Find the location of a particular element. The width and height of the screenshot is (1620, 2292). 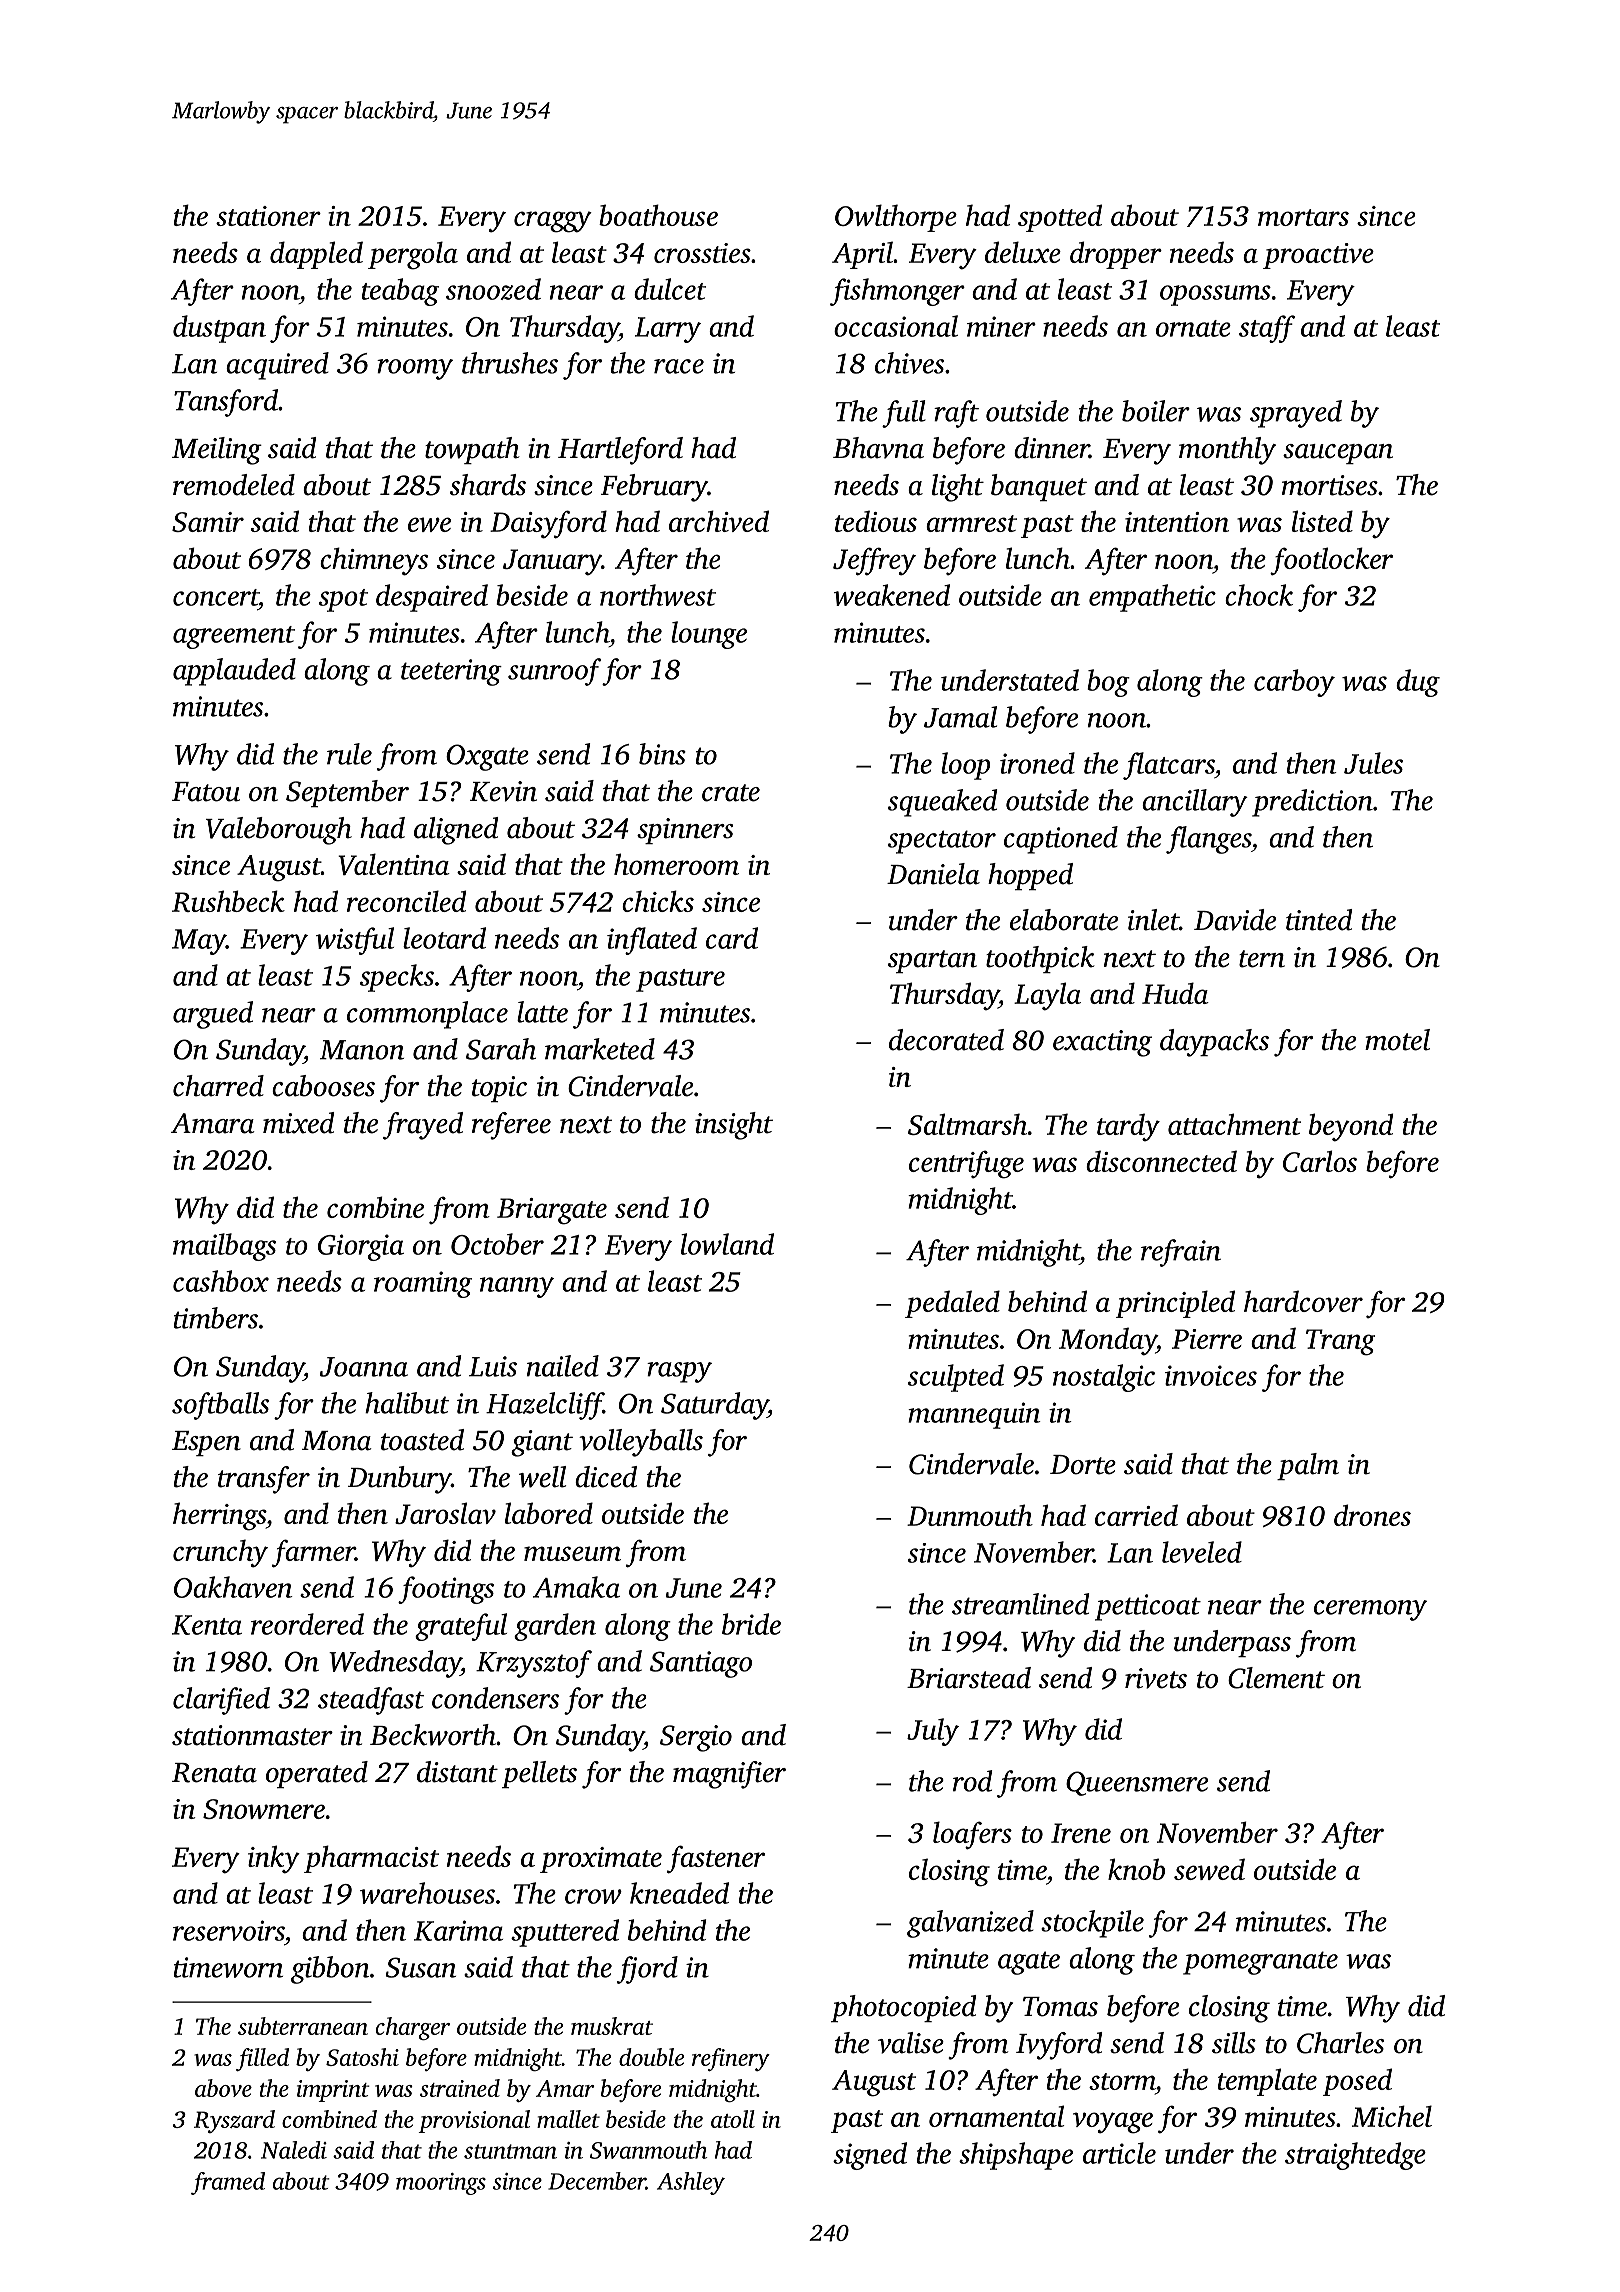

Wednesday is located at coordinates (395, 1664).
